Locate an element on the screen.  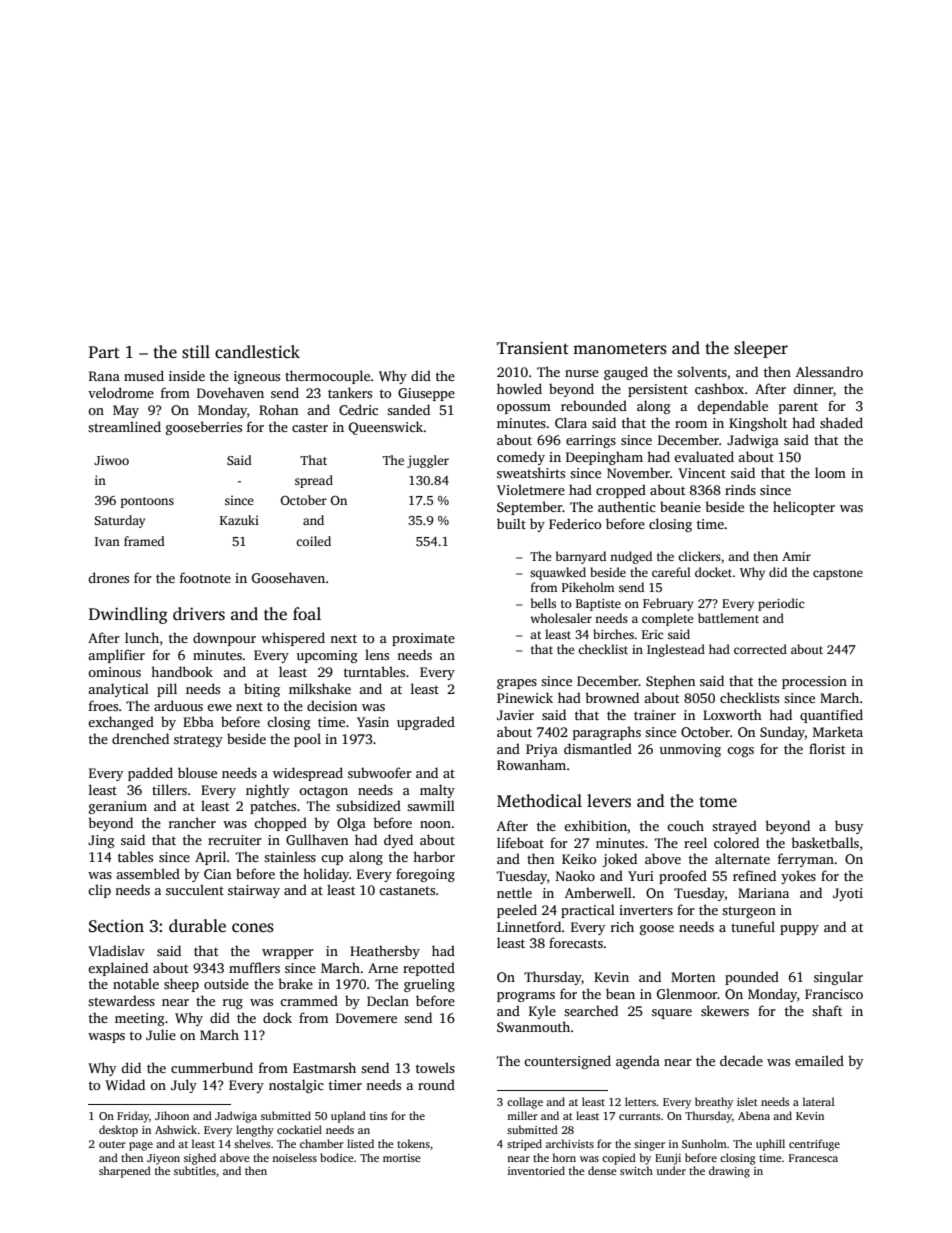
Alessandro is located at coordinates (829, 371).
